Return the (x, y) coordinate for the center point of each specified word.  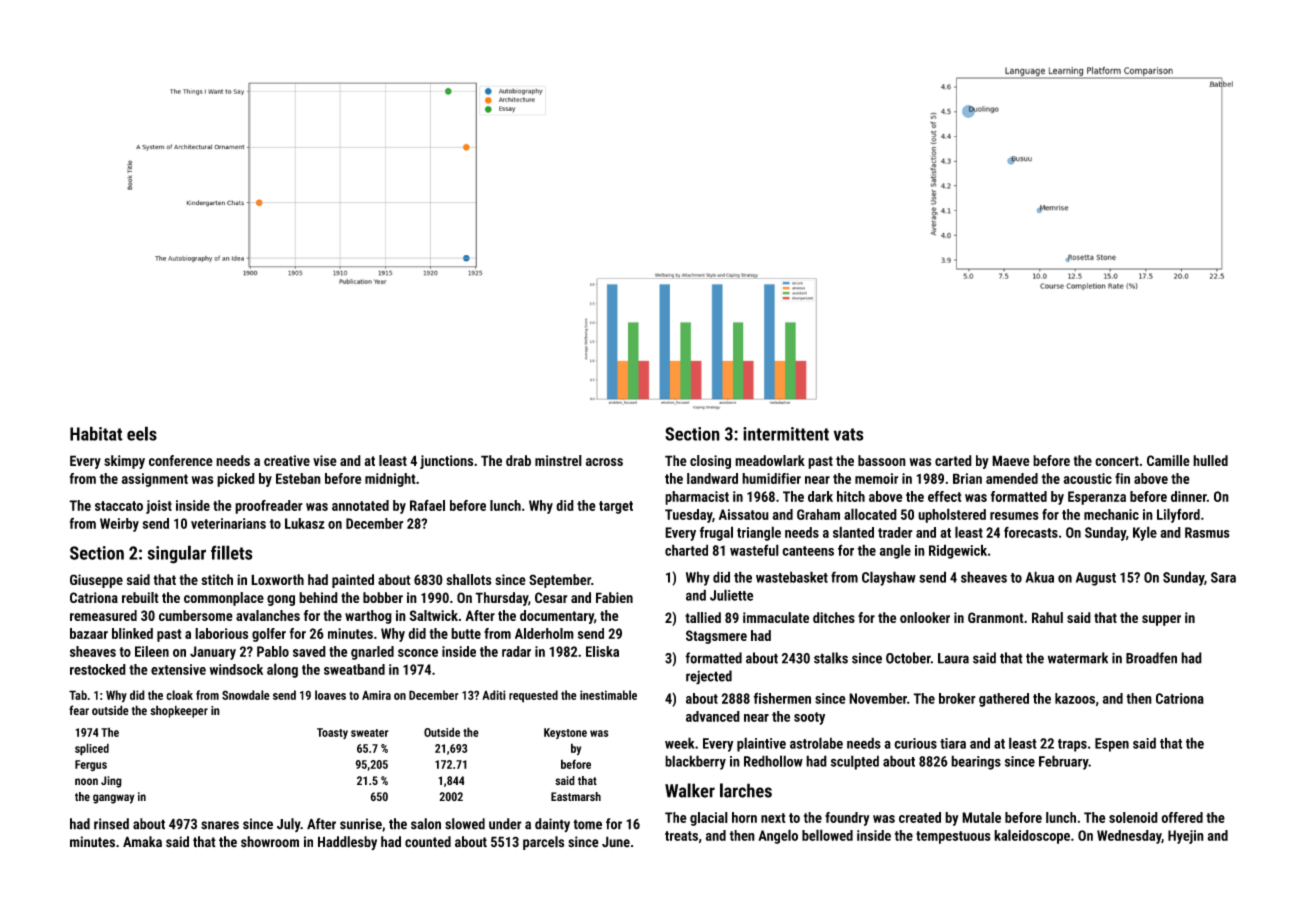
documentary (557, 617)
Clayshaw (889, 578)
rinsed (111, 824)
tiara (953, 743)
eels (142, 433)
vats (849, 434)
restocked (98, 669)
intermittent (786, 434)
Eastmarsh (576, 796)
